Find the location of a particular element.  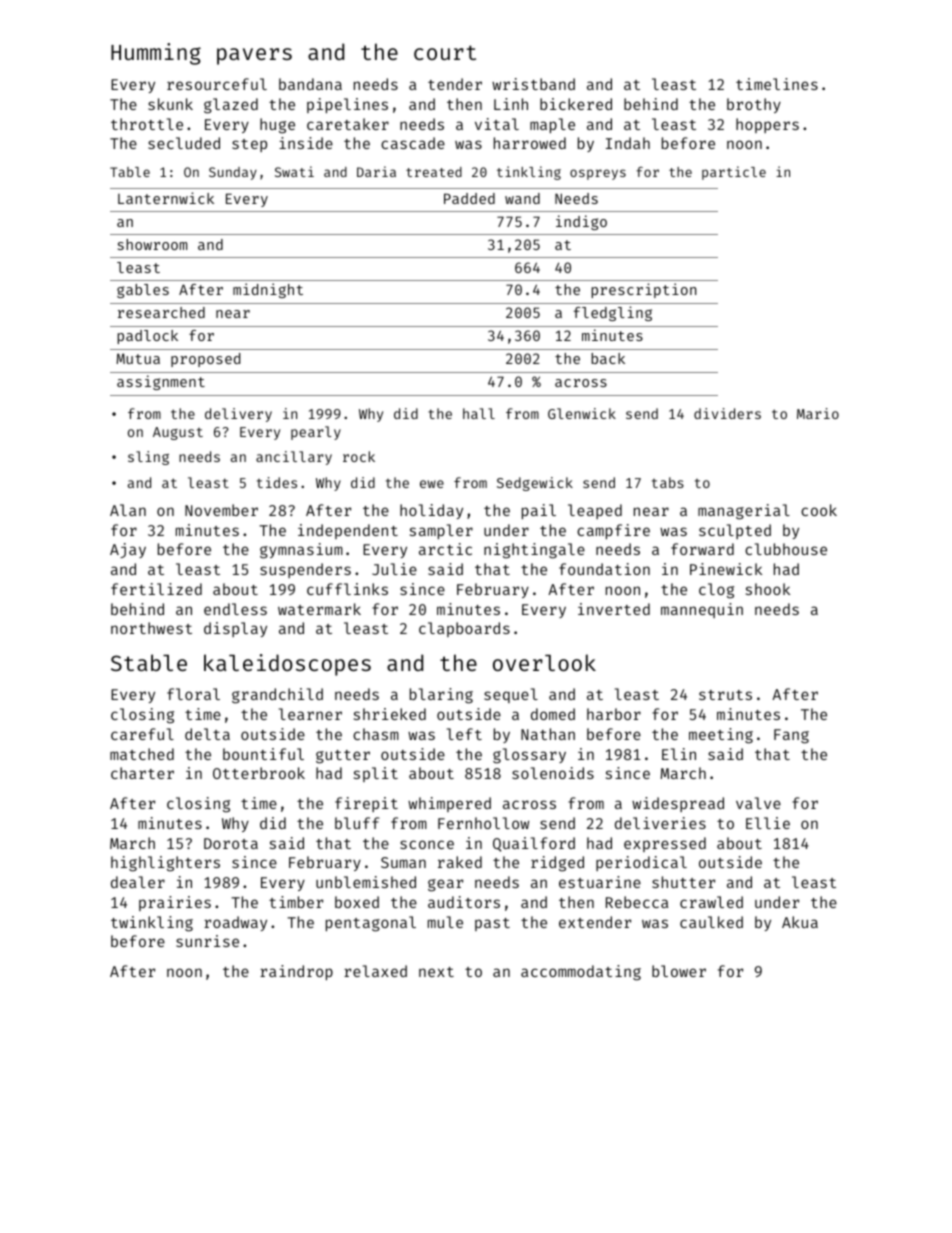

throttle is located at coordinates (147, 124).
